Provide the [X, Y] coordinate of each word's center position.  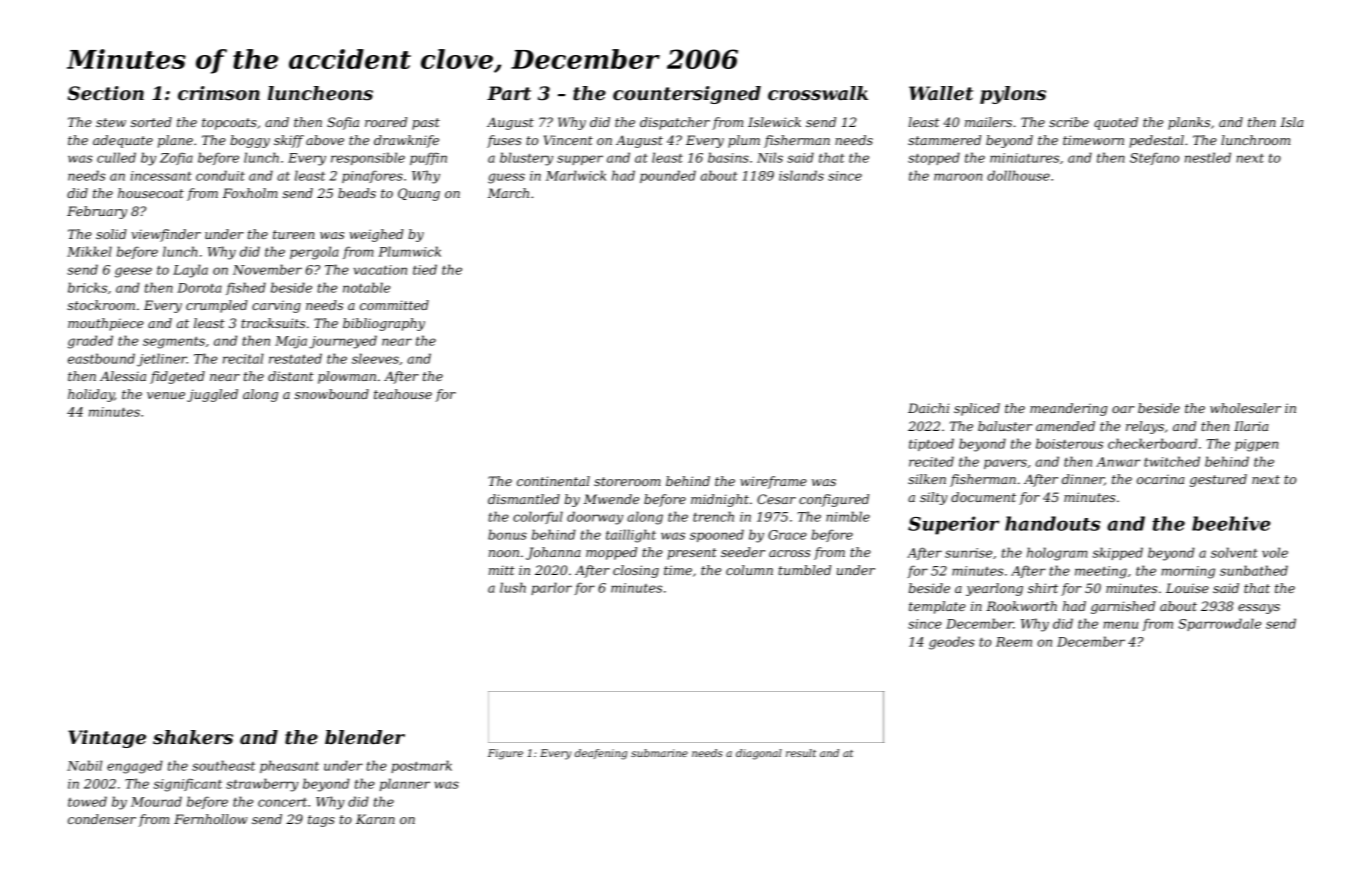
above [325, 140]
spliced [977, 409]
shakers [193, 737]
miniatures [1024, 158]
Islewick [774, 122]
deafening [601, 754]
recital [243, 358]
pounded [668, 176]
